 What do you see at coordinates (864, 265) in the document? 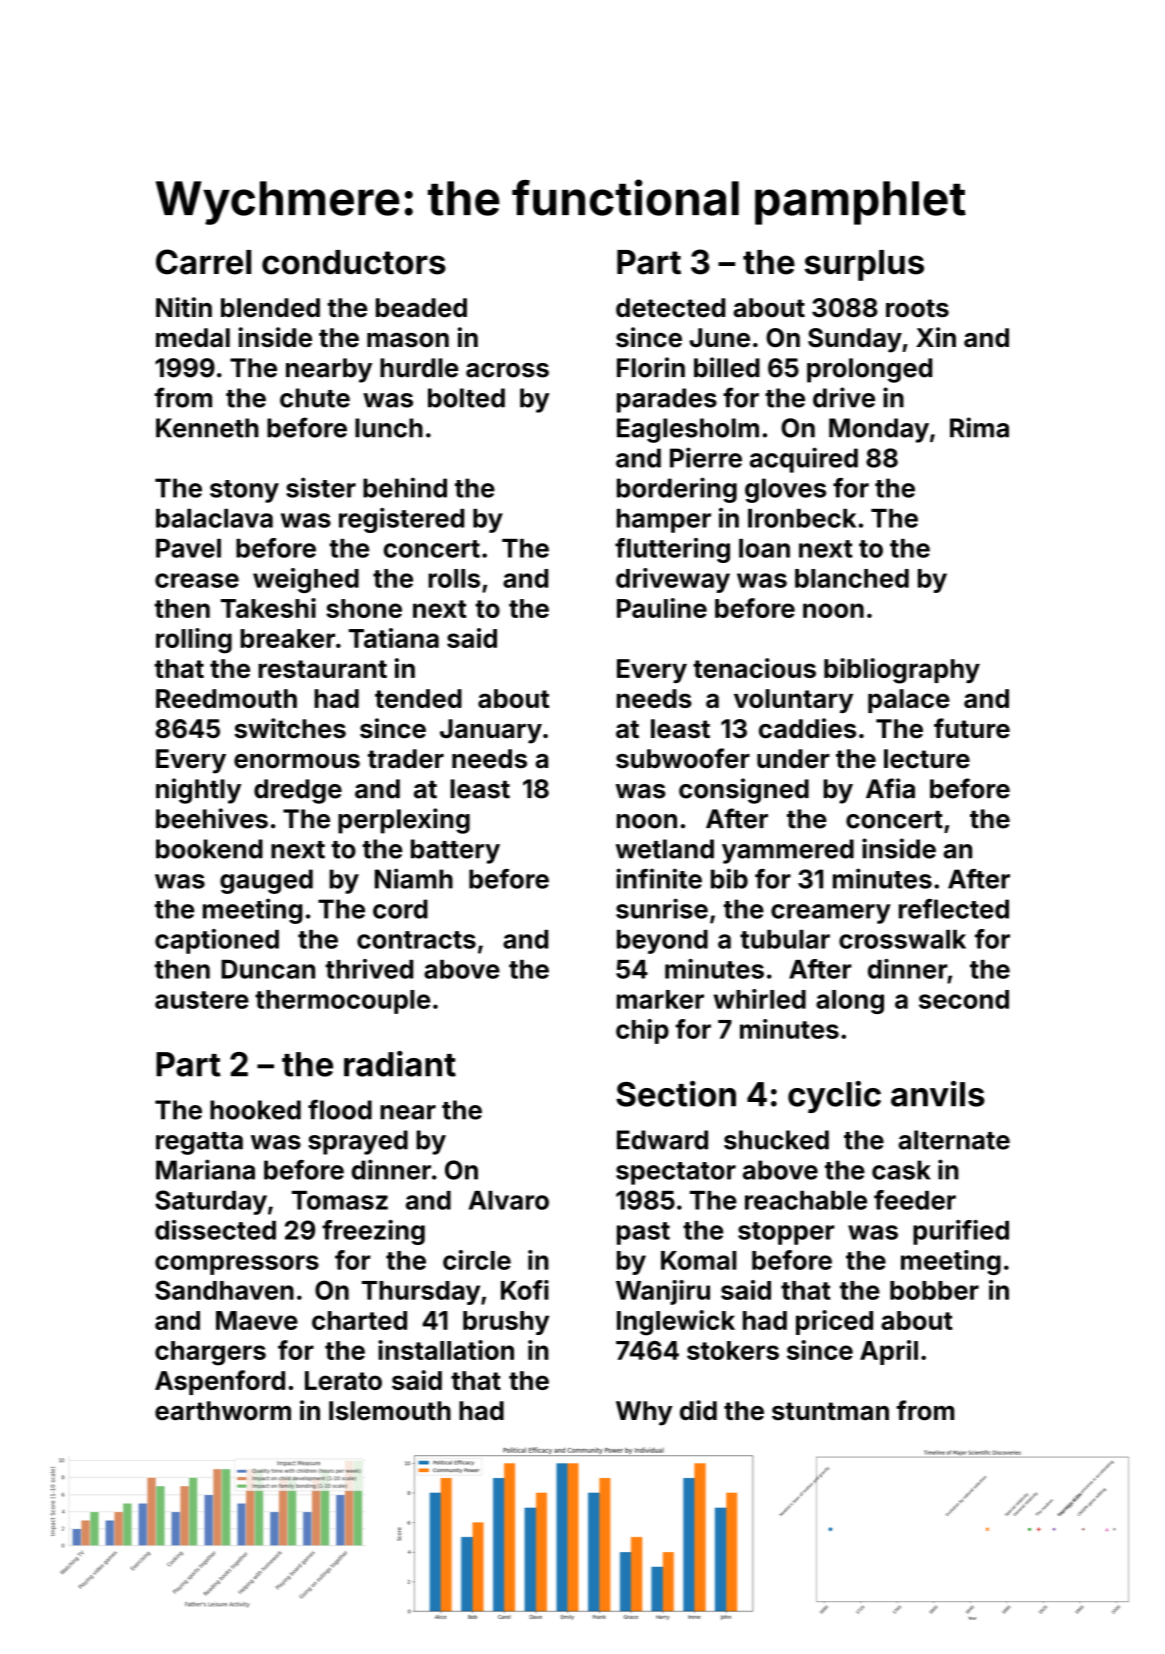
I see `surplus` at bounding box center [864, 265].
